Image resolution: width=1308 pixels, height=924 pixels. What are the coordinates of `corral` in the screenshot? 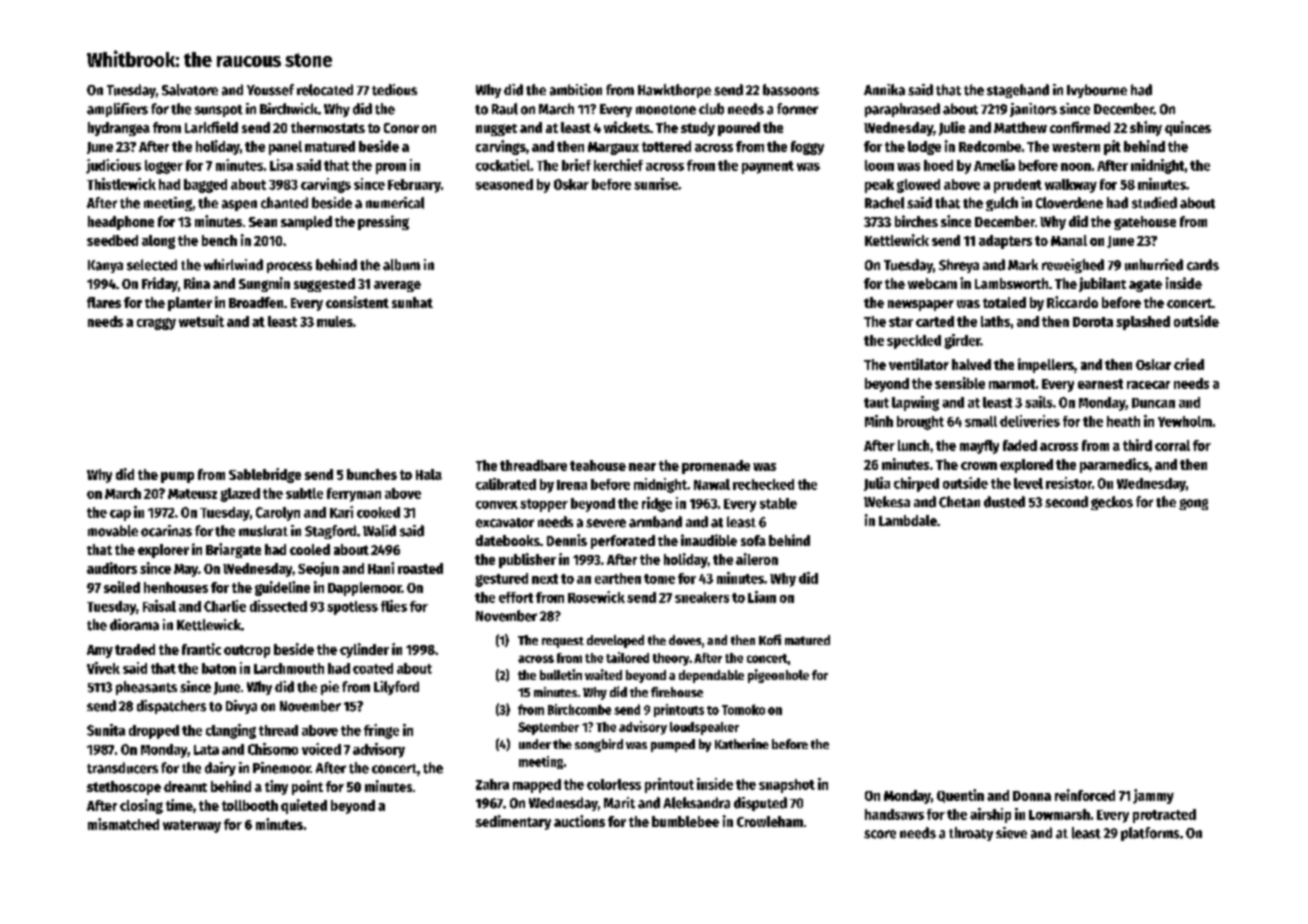 It's located at (1172, 445).
